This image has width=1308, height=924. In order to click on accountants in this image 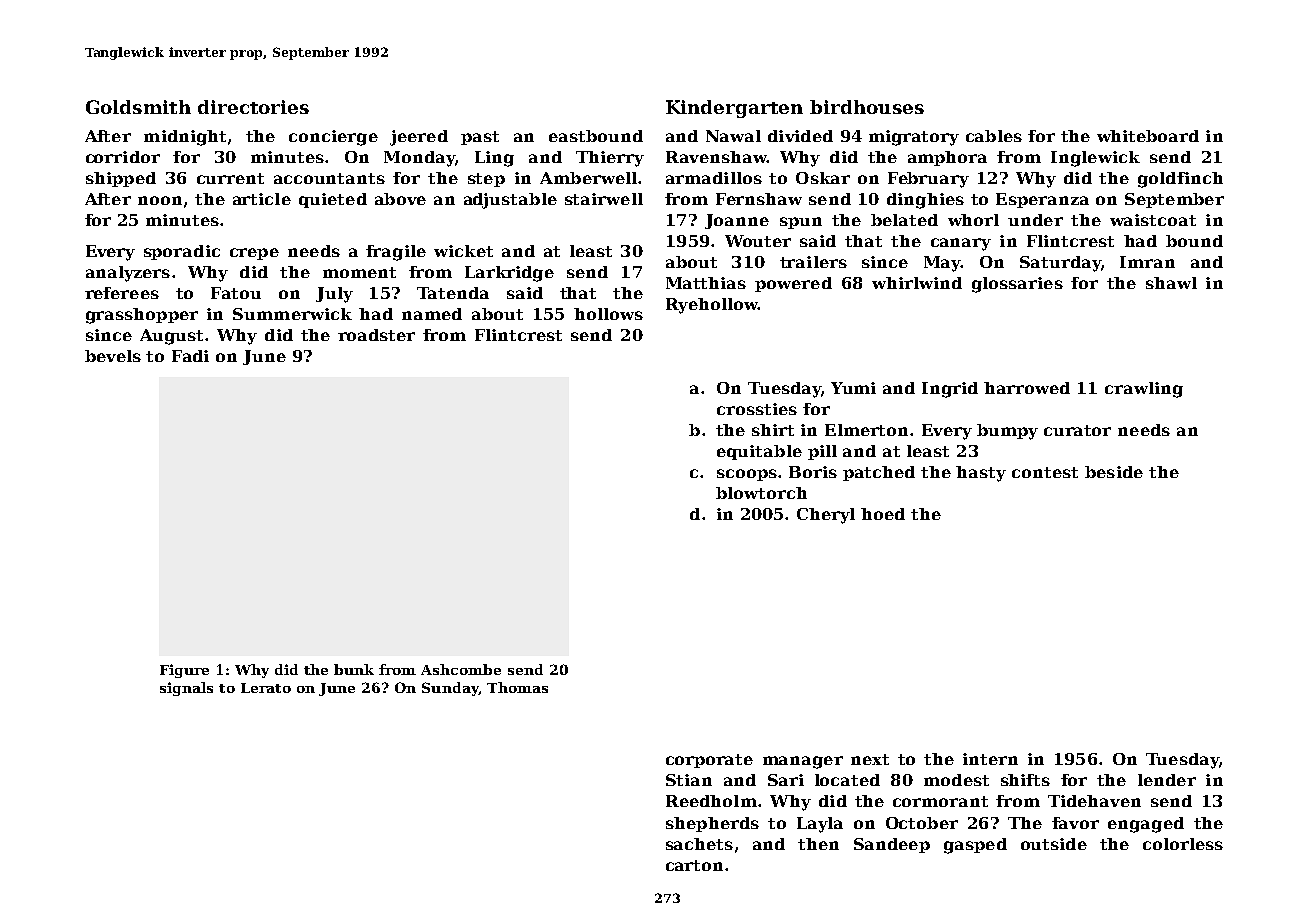, I will do `click(329, 178)`.
